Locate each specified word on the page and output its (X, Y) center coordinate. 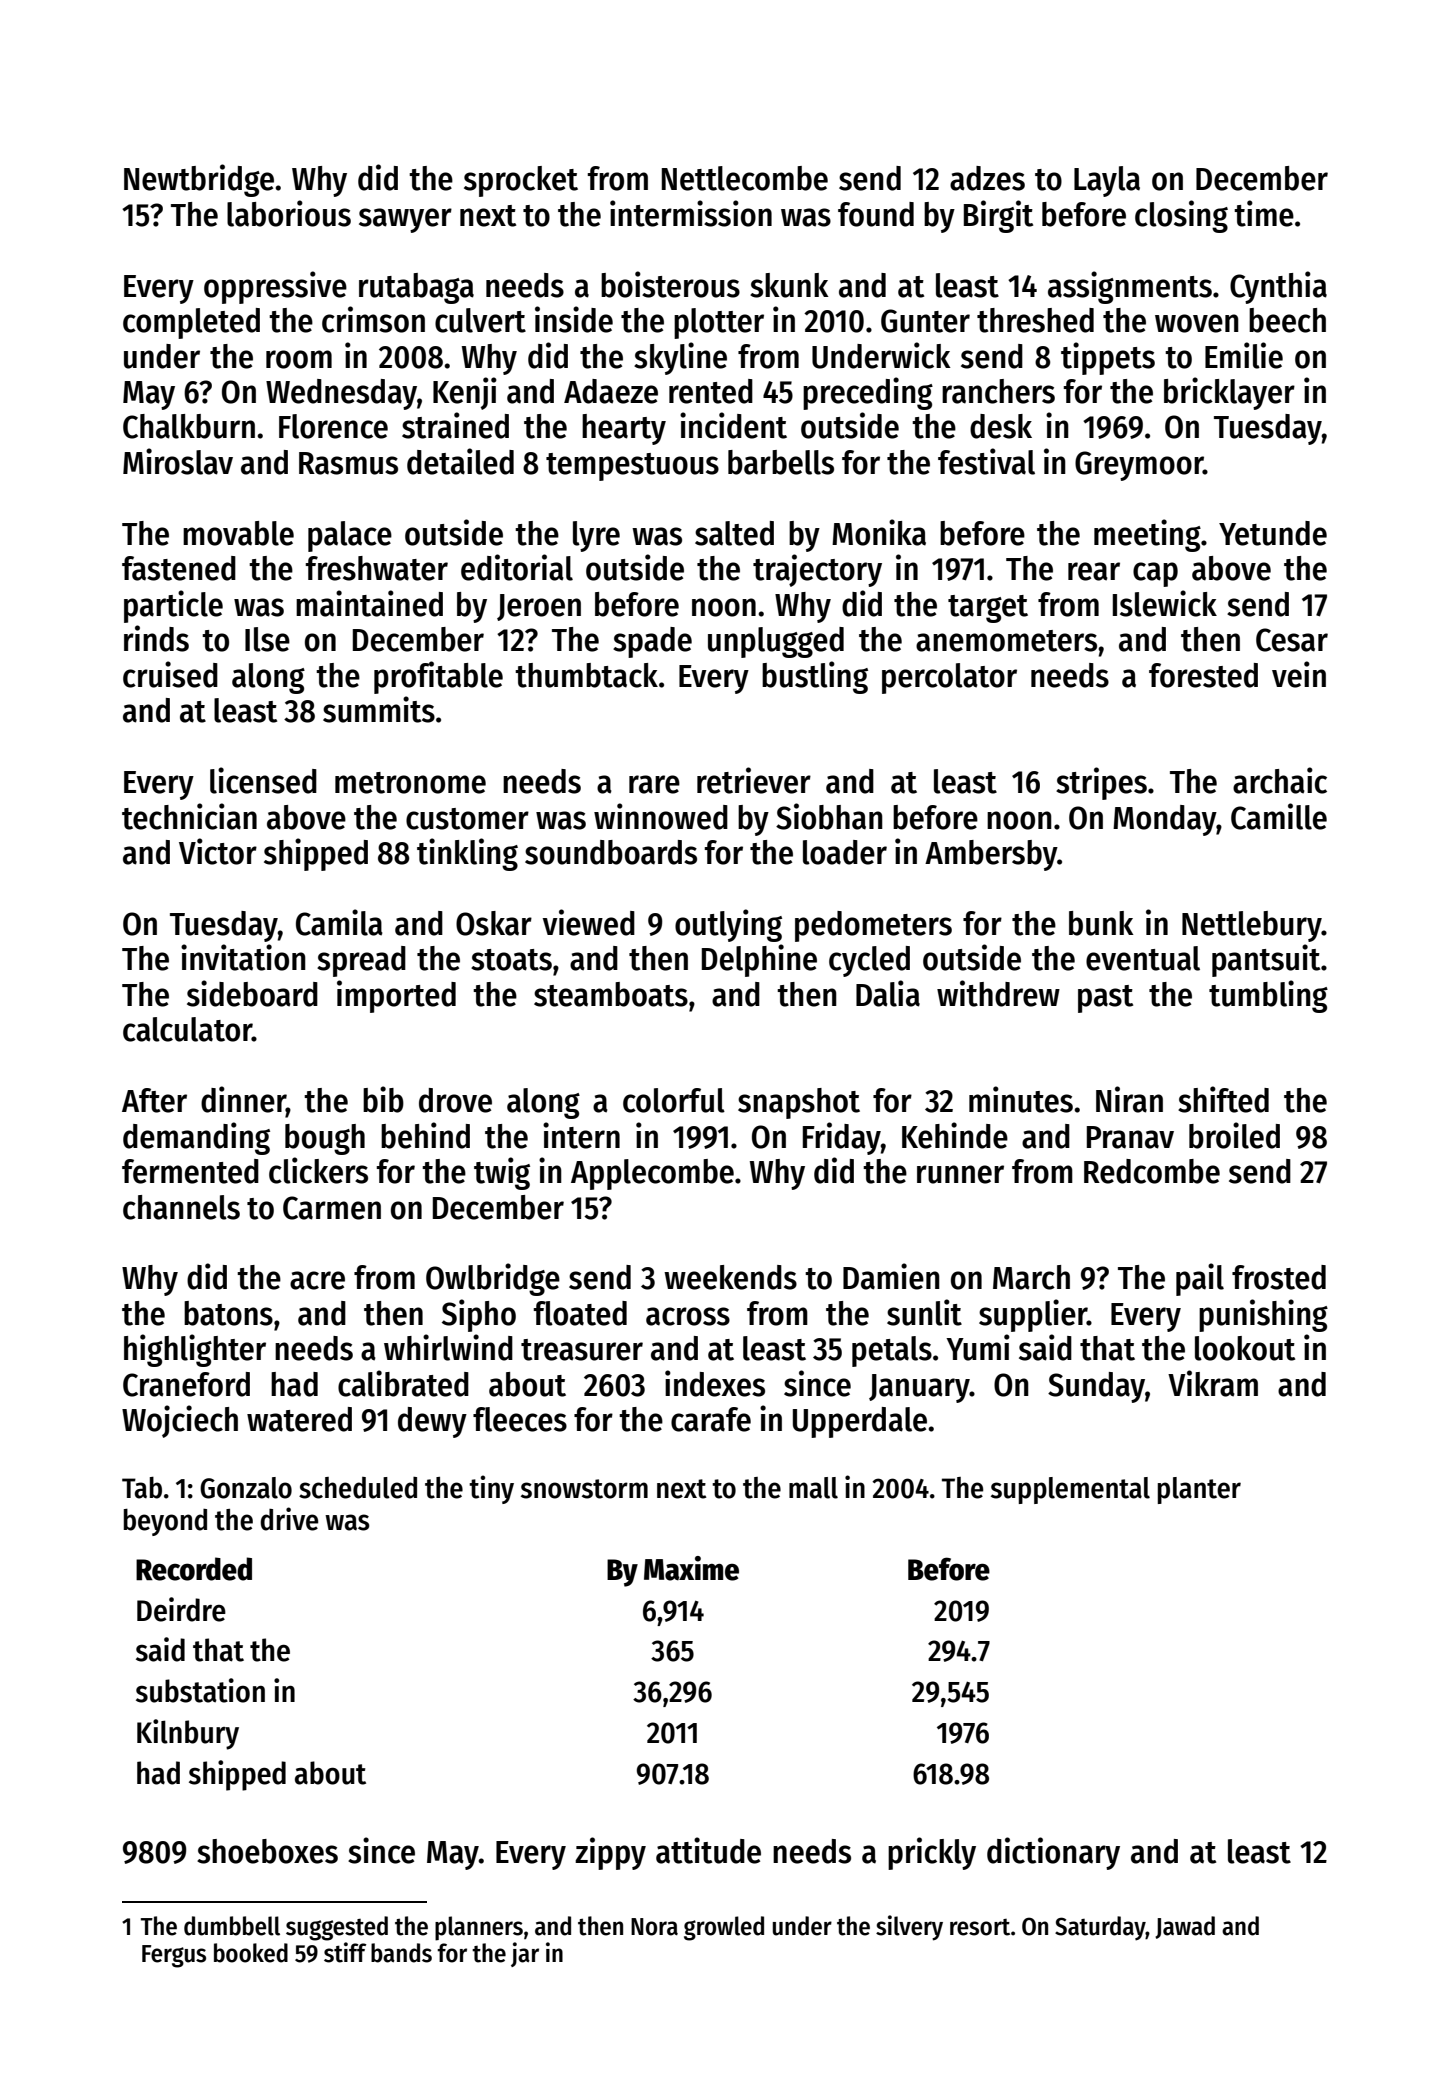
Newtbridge (199, 180)
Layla (1107, 181)
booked (251, 1953)
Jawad (1185, 1927)
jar (525, 1954)
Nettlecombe (745, 178)
